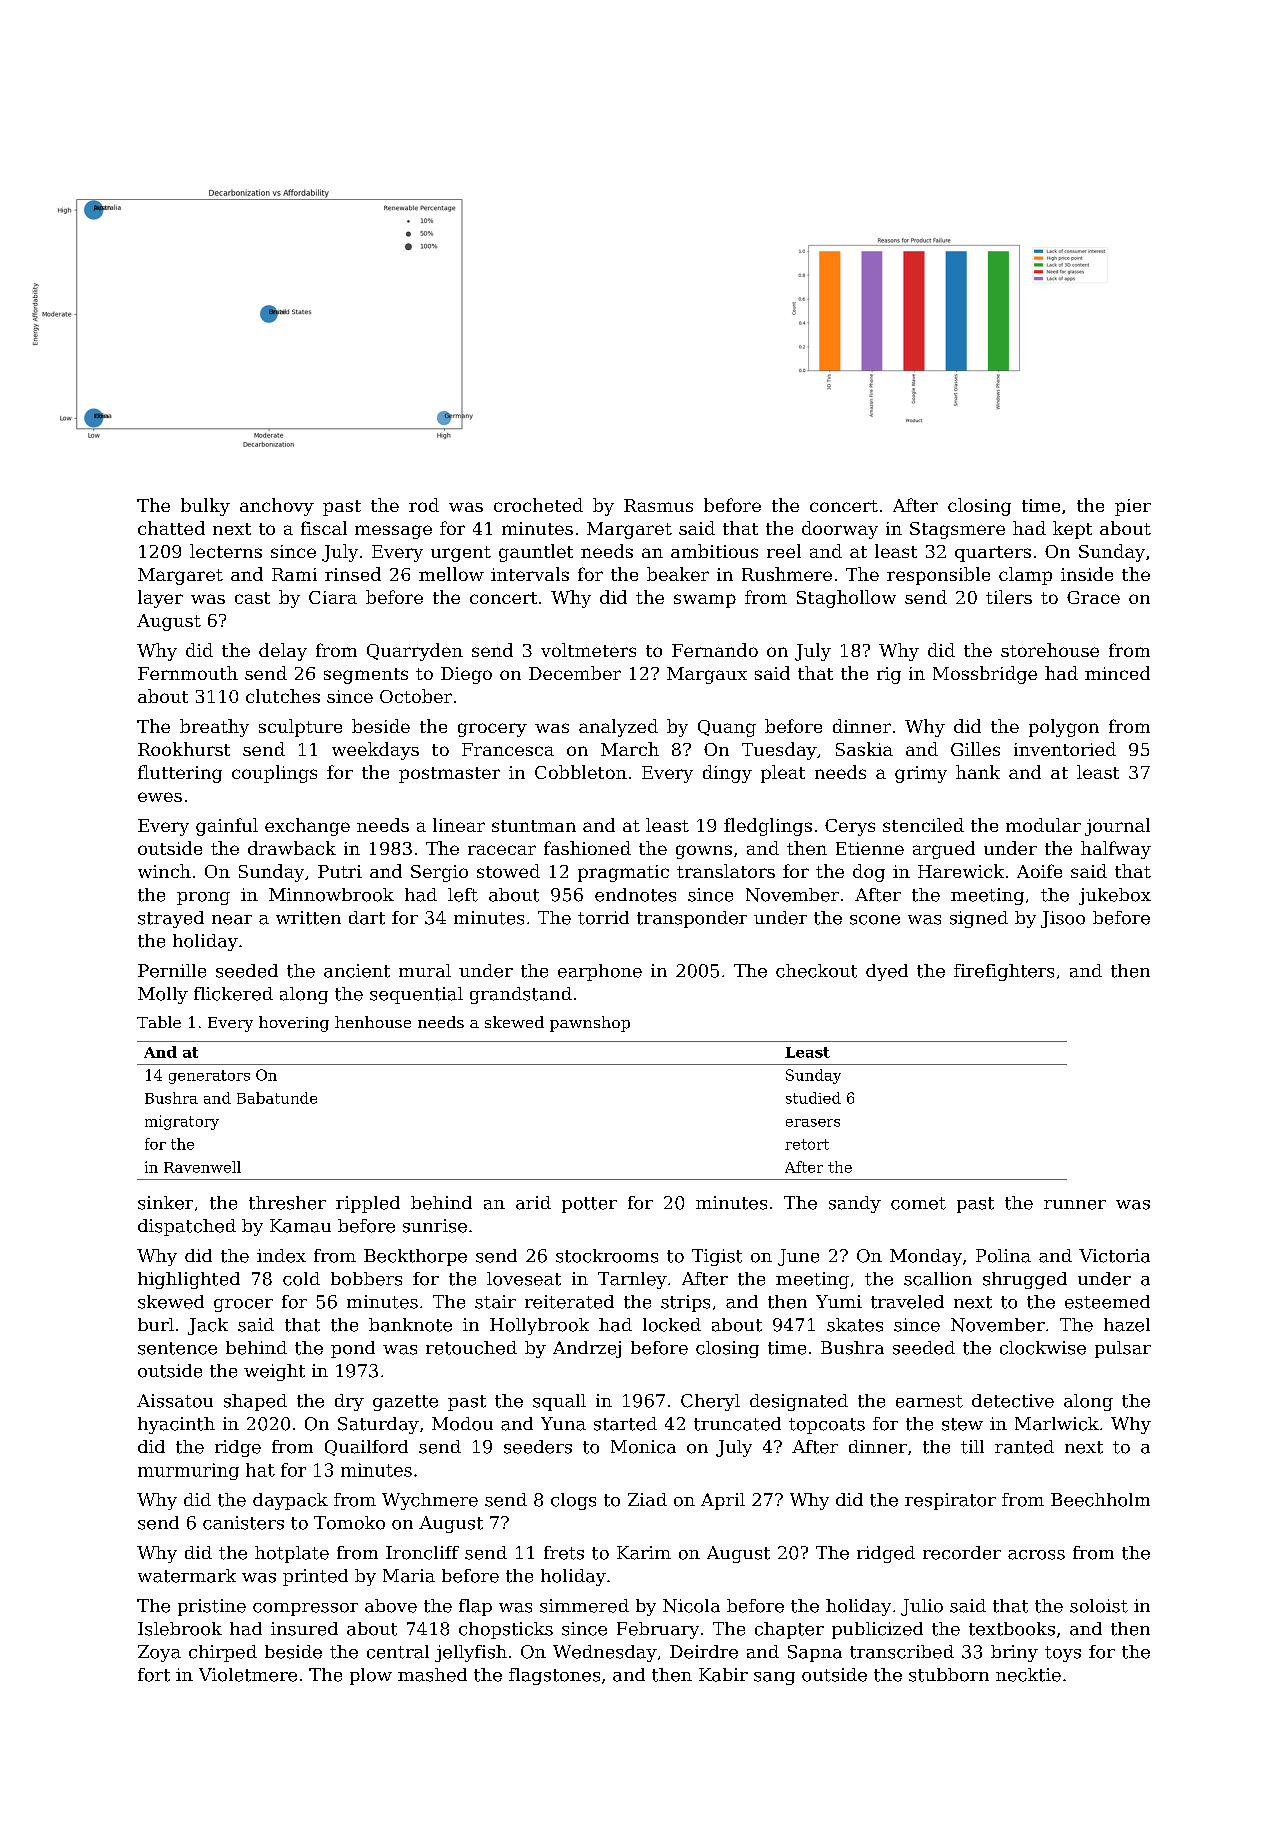 The image size is (1288, 1822). What do you see at coordinates (277, 1098) in the document?
I see `Babatunde` at bounding box center [277, 1098].
